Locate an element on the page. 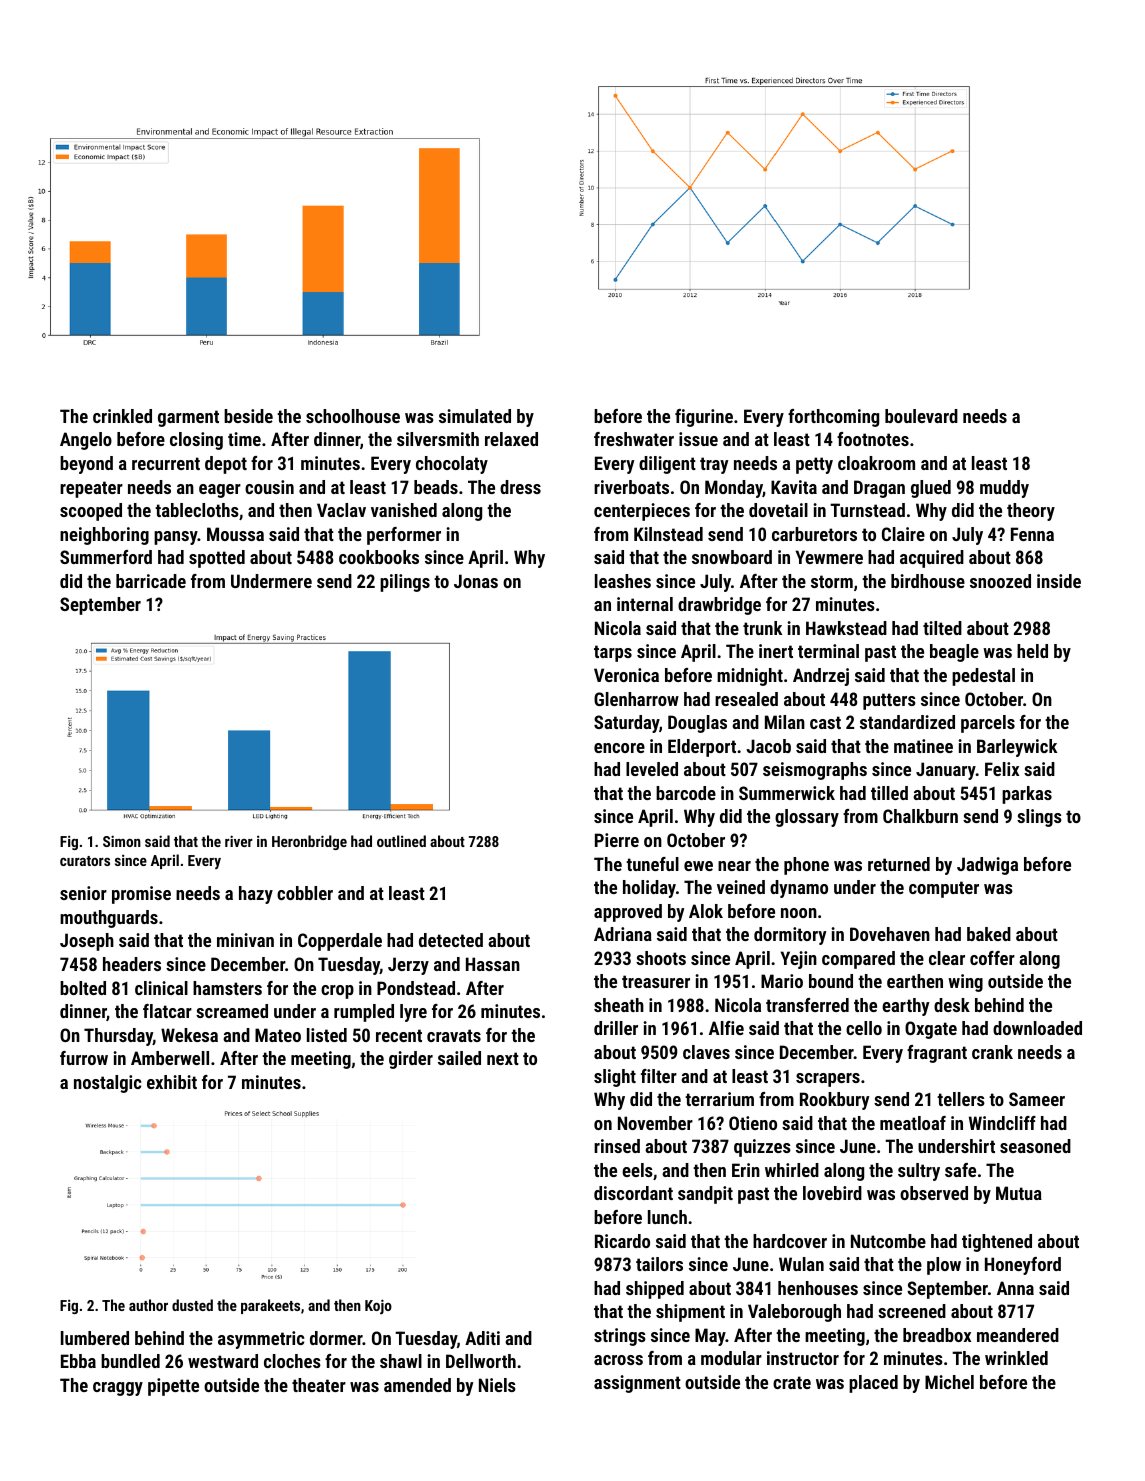 Image resolution: width=1145 pixels, height=1481 pixels. wrinkled is located at coordinates (1016, 1358).
